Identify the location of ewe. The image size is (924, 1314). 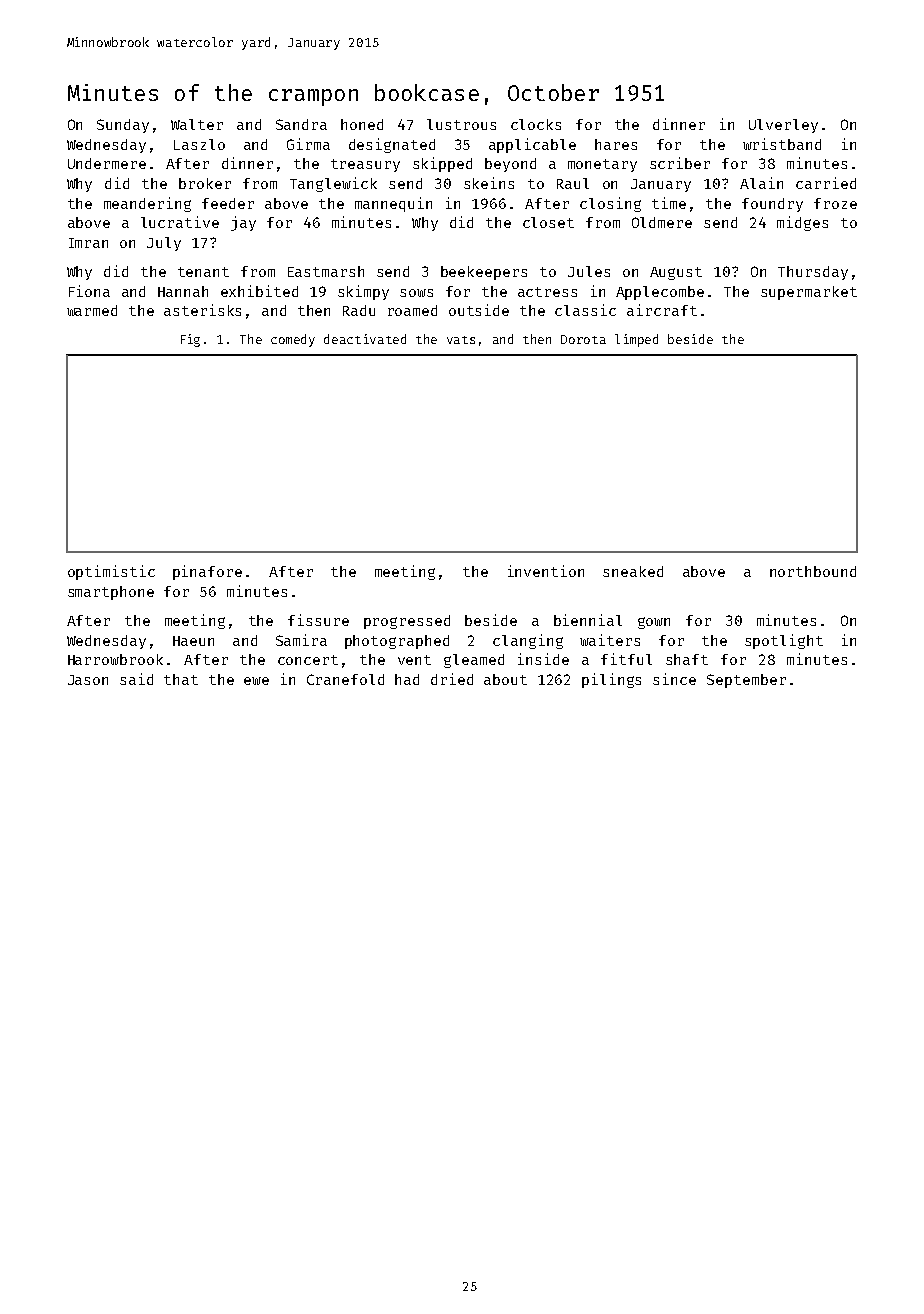
(256, 681).
